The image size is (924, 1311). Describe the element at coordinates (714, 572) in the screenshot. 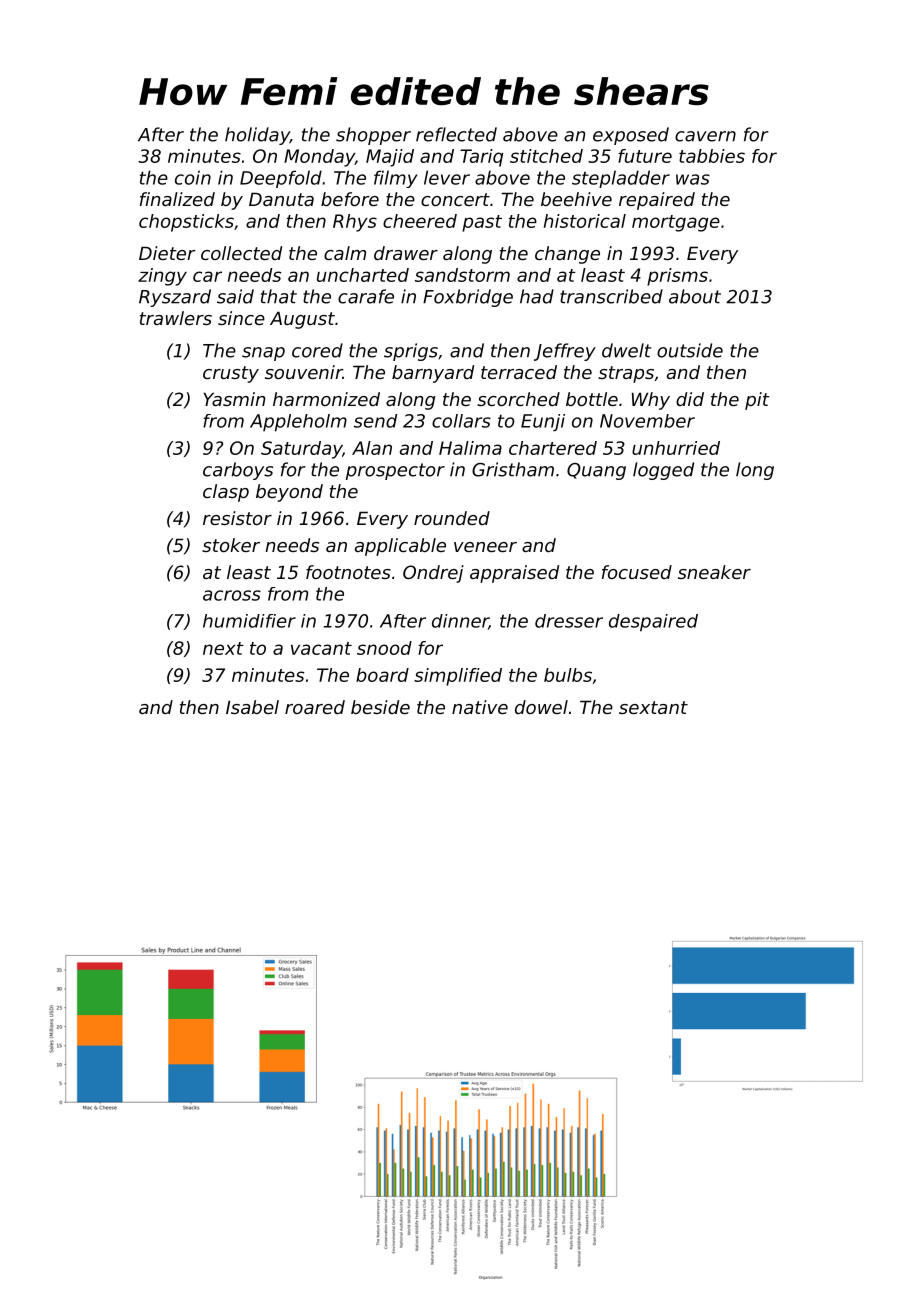

I see `sneaker` at that location.
